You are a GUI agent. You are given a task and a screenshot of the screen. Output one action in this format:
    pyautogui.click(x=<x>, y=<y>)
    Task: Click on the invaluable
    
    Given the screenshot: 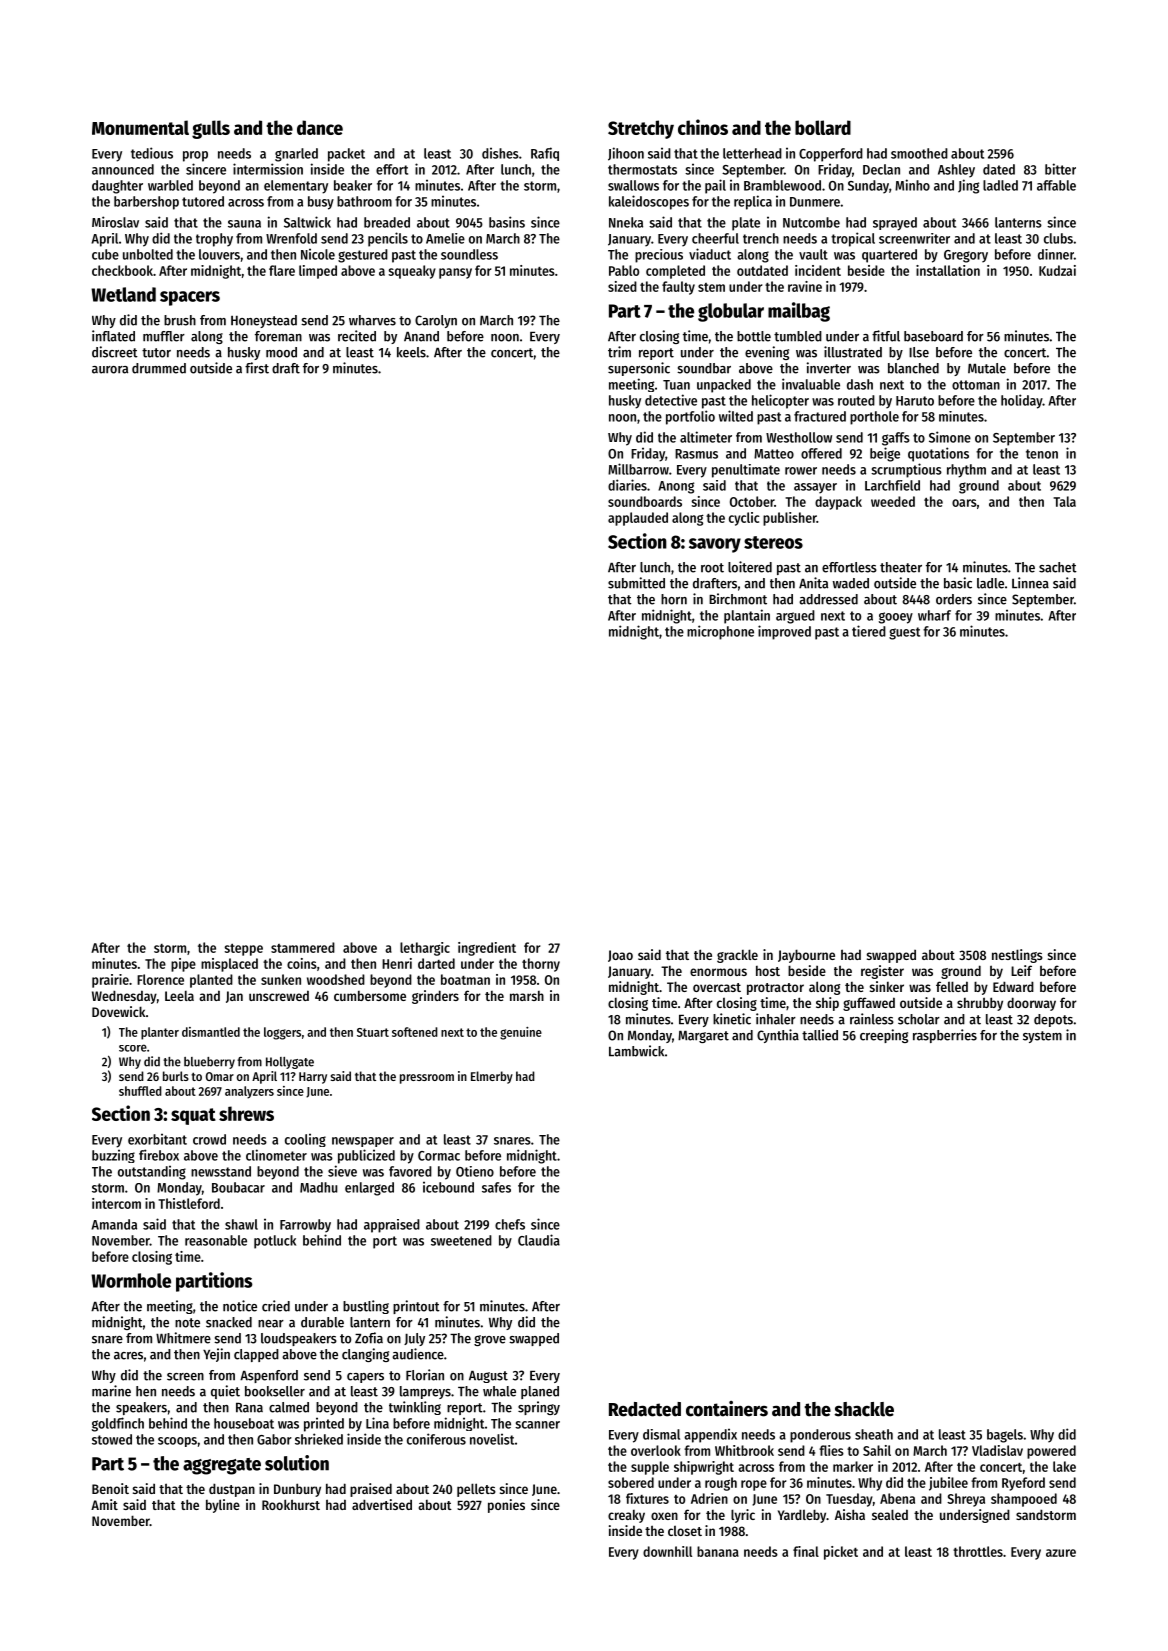 What is the action you would take?
    pyautogui.click(x=811, y=384)
